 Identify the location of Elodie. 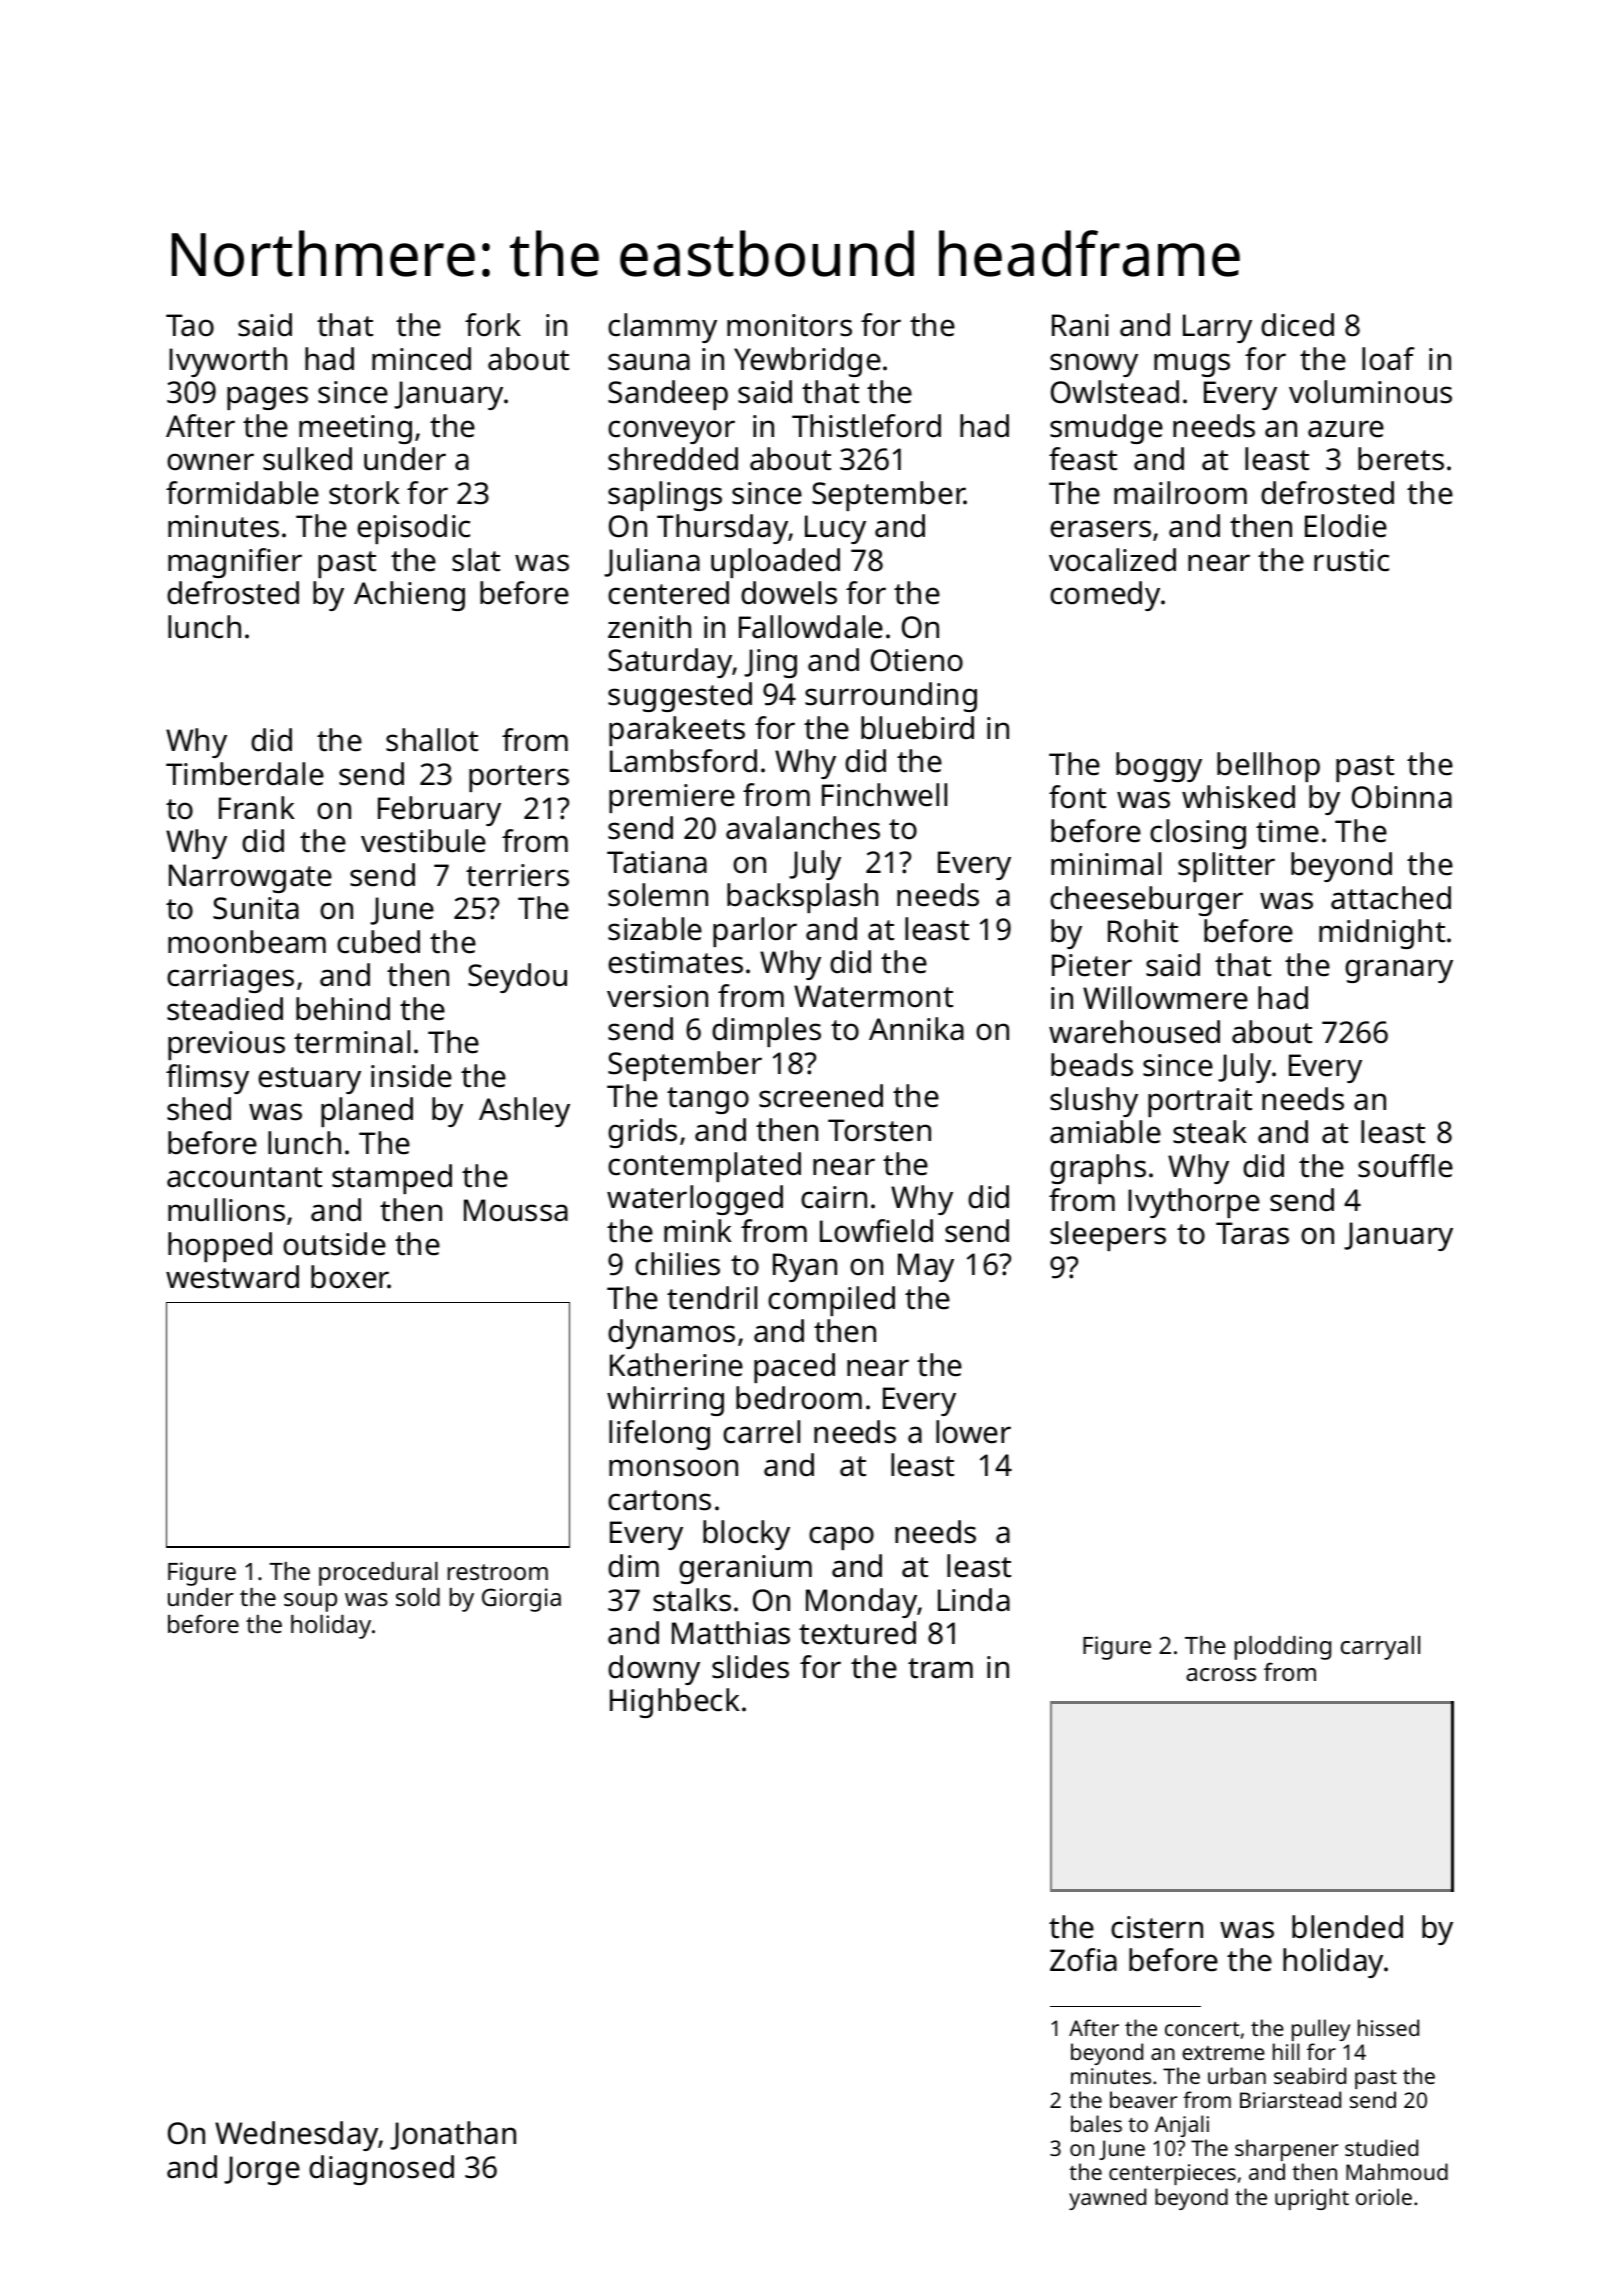
(1346, 526).
